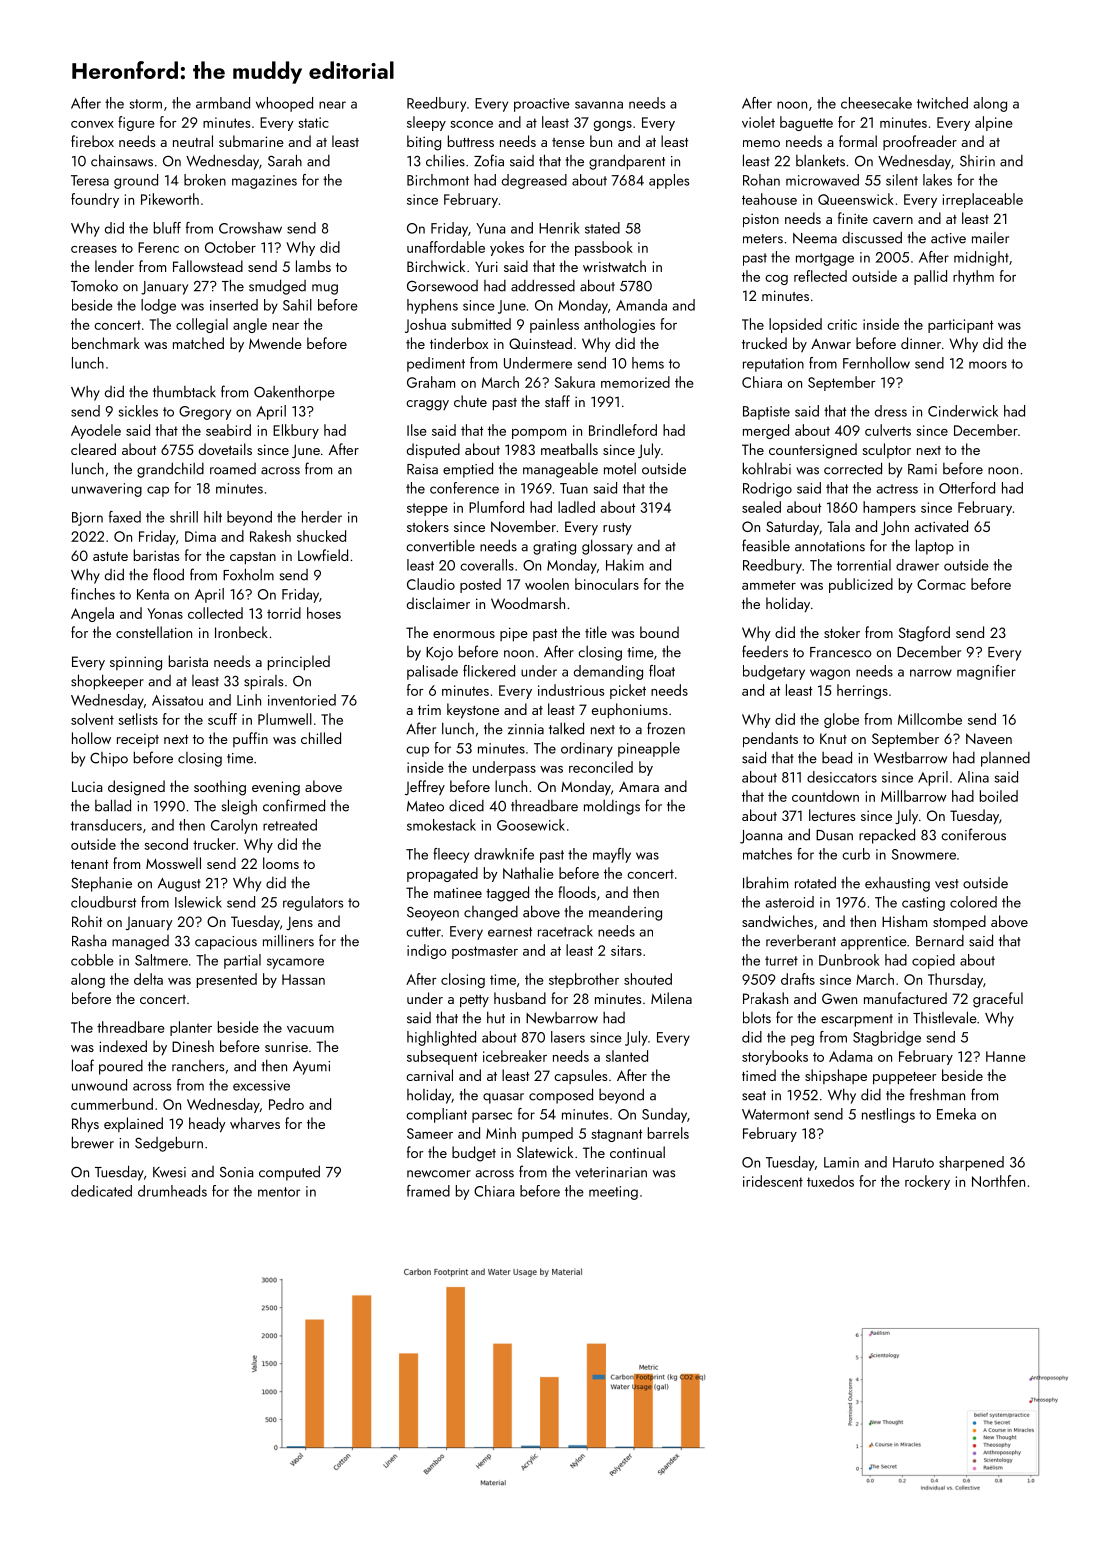 Image resolution: width=1102 pixels, height=1559 pixels. What do you see at coordinates (279, 1192) in the screenshot?
I see `mentor` at bounding box center [279, 1192].
